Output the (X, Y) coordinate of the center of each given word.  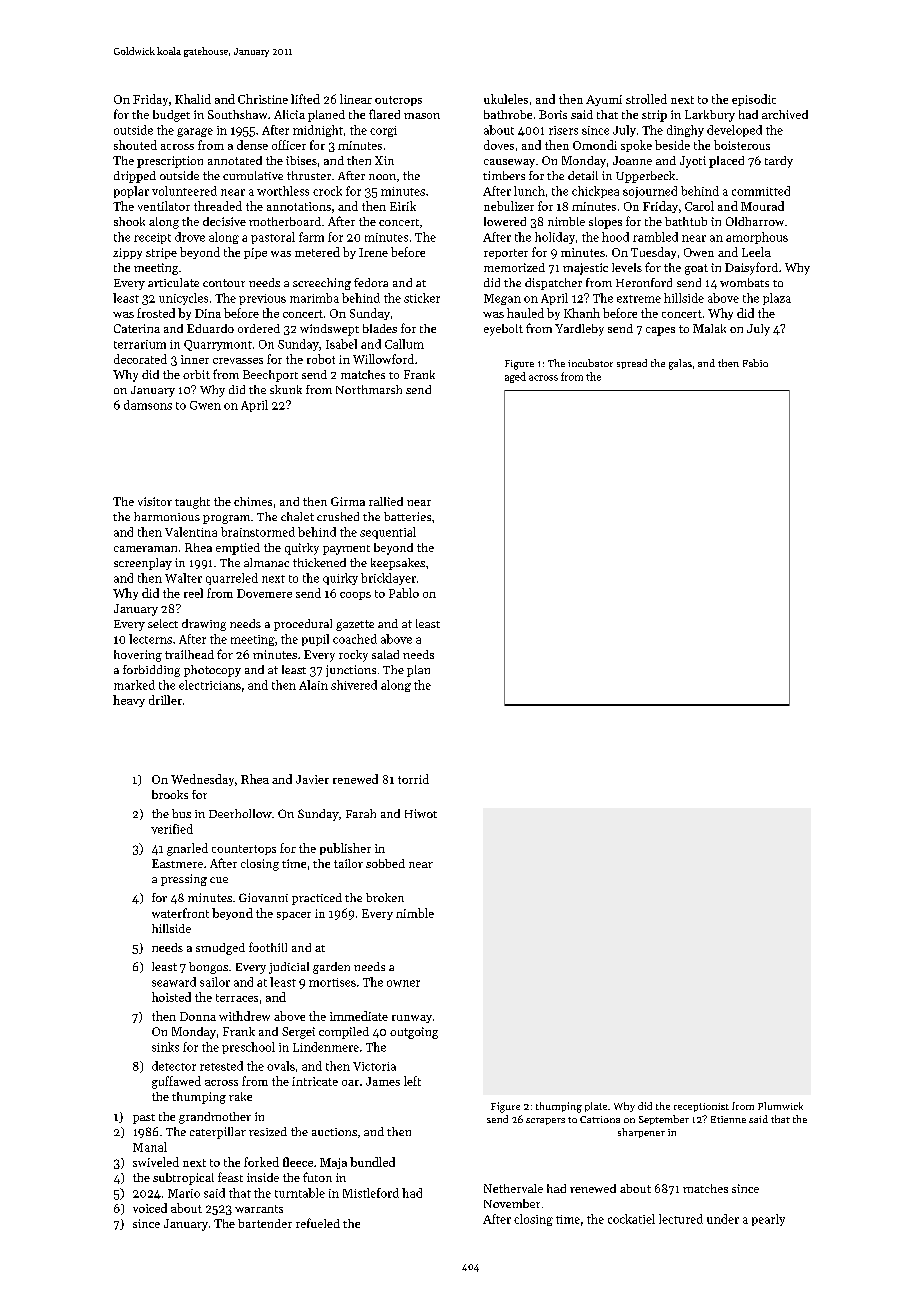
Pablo (404, 593)
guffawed (176, 1082)
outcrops (398, 101)
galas (680, 364)
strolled (646, 99)
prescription (170, 162)
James (383, 1081)
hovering (138, 656)
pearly (768, 1220)
